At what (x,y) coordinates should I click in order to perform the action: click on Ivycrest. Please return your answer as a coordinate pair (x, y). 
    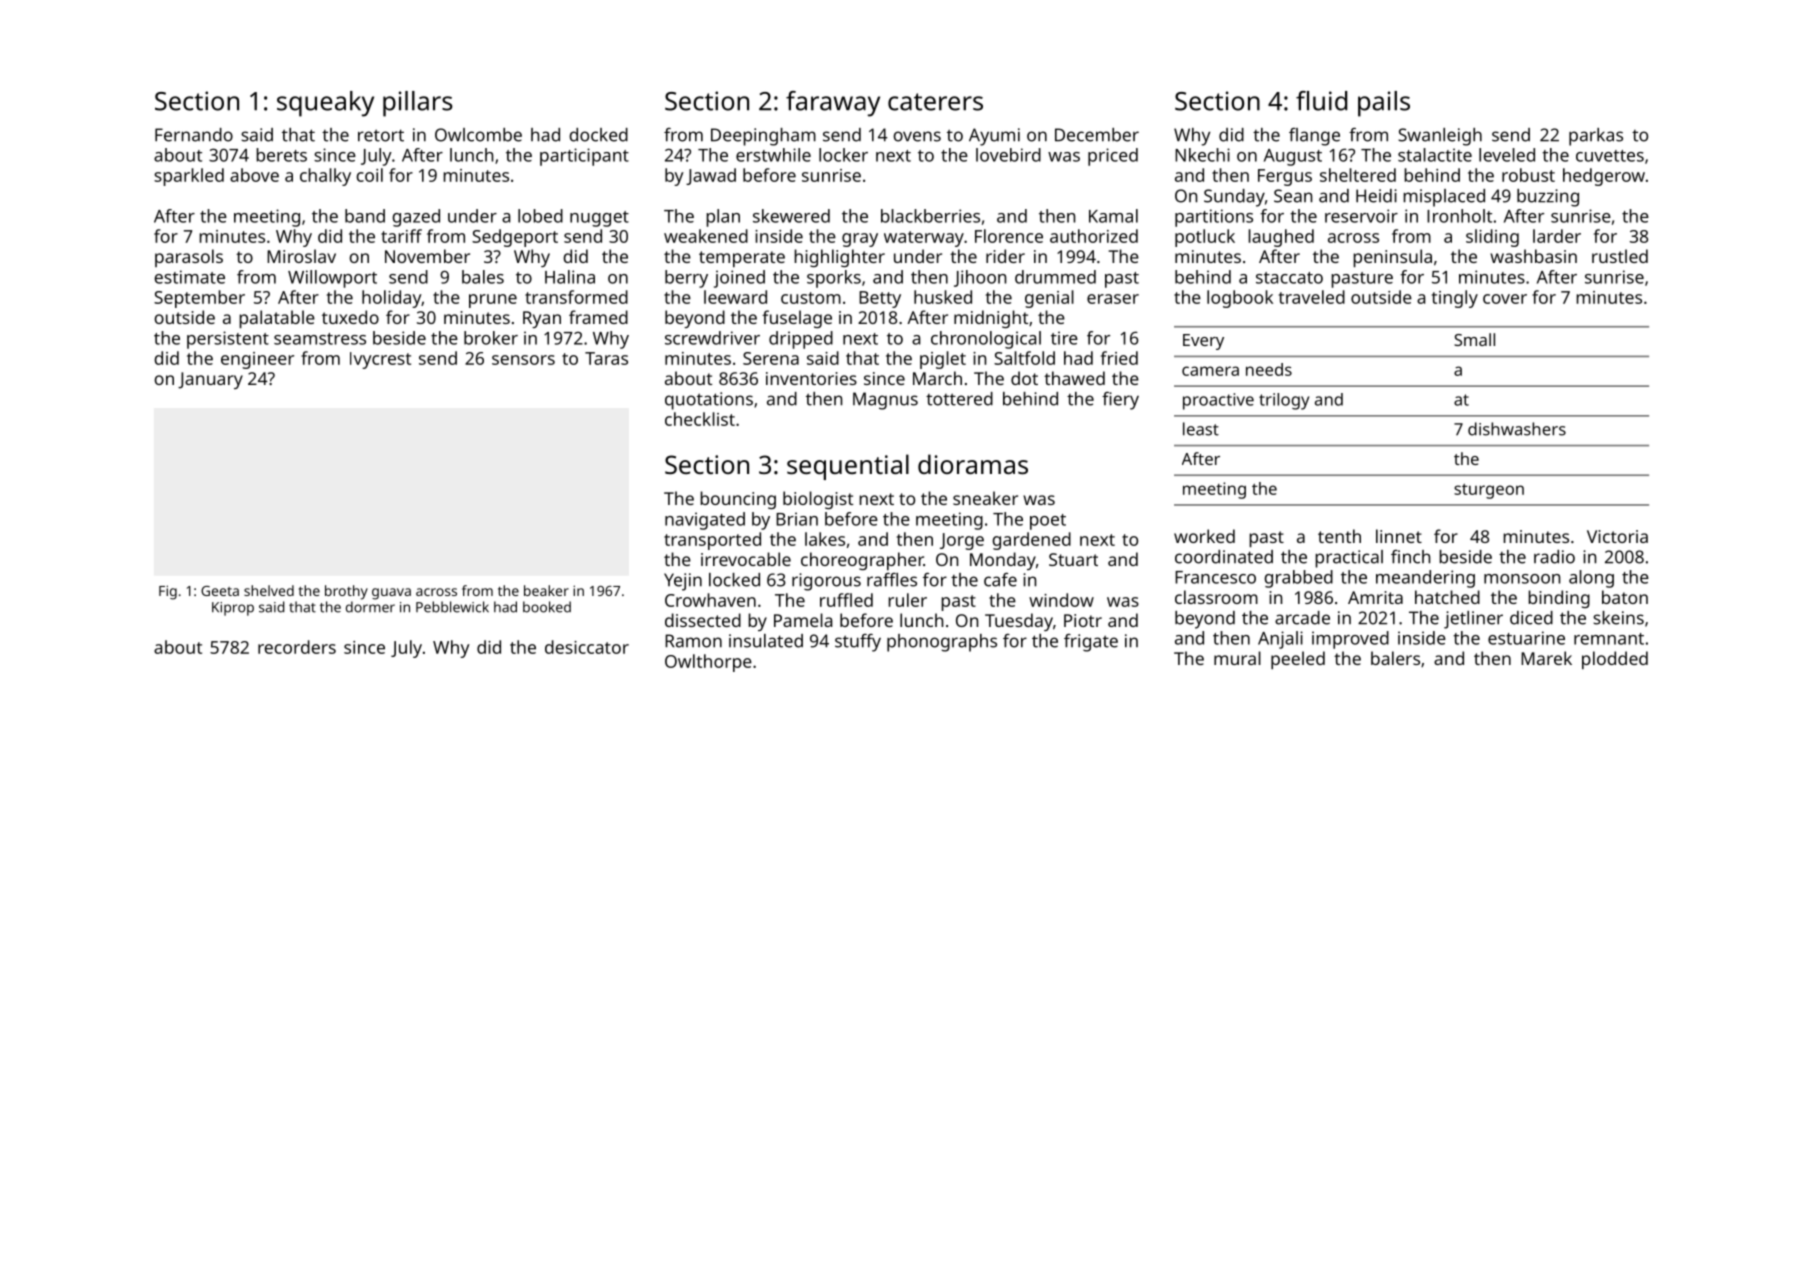
    Looking at the image, I should click on (380, 360).
